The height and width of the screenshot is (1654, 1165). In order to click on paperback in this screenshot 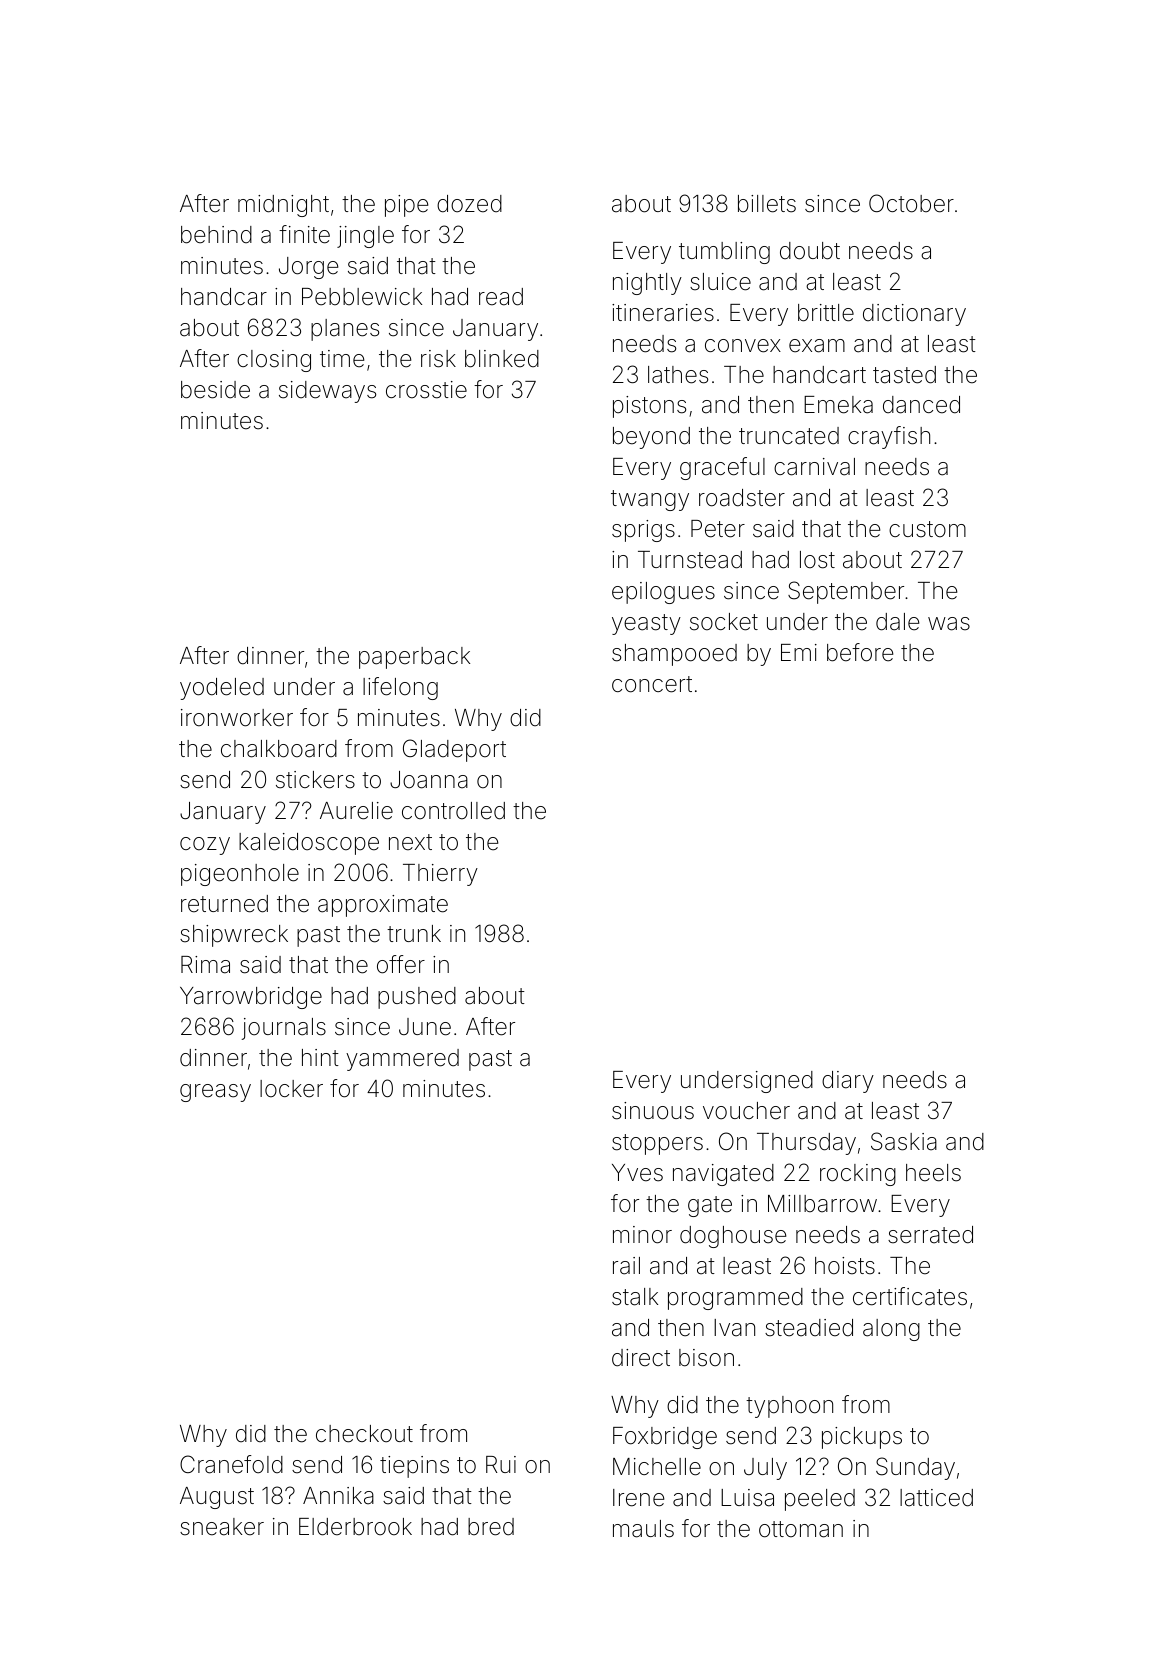, I will do `click(414, 658)`.
